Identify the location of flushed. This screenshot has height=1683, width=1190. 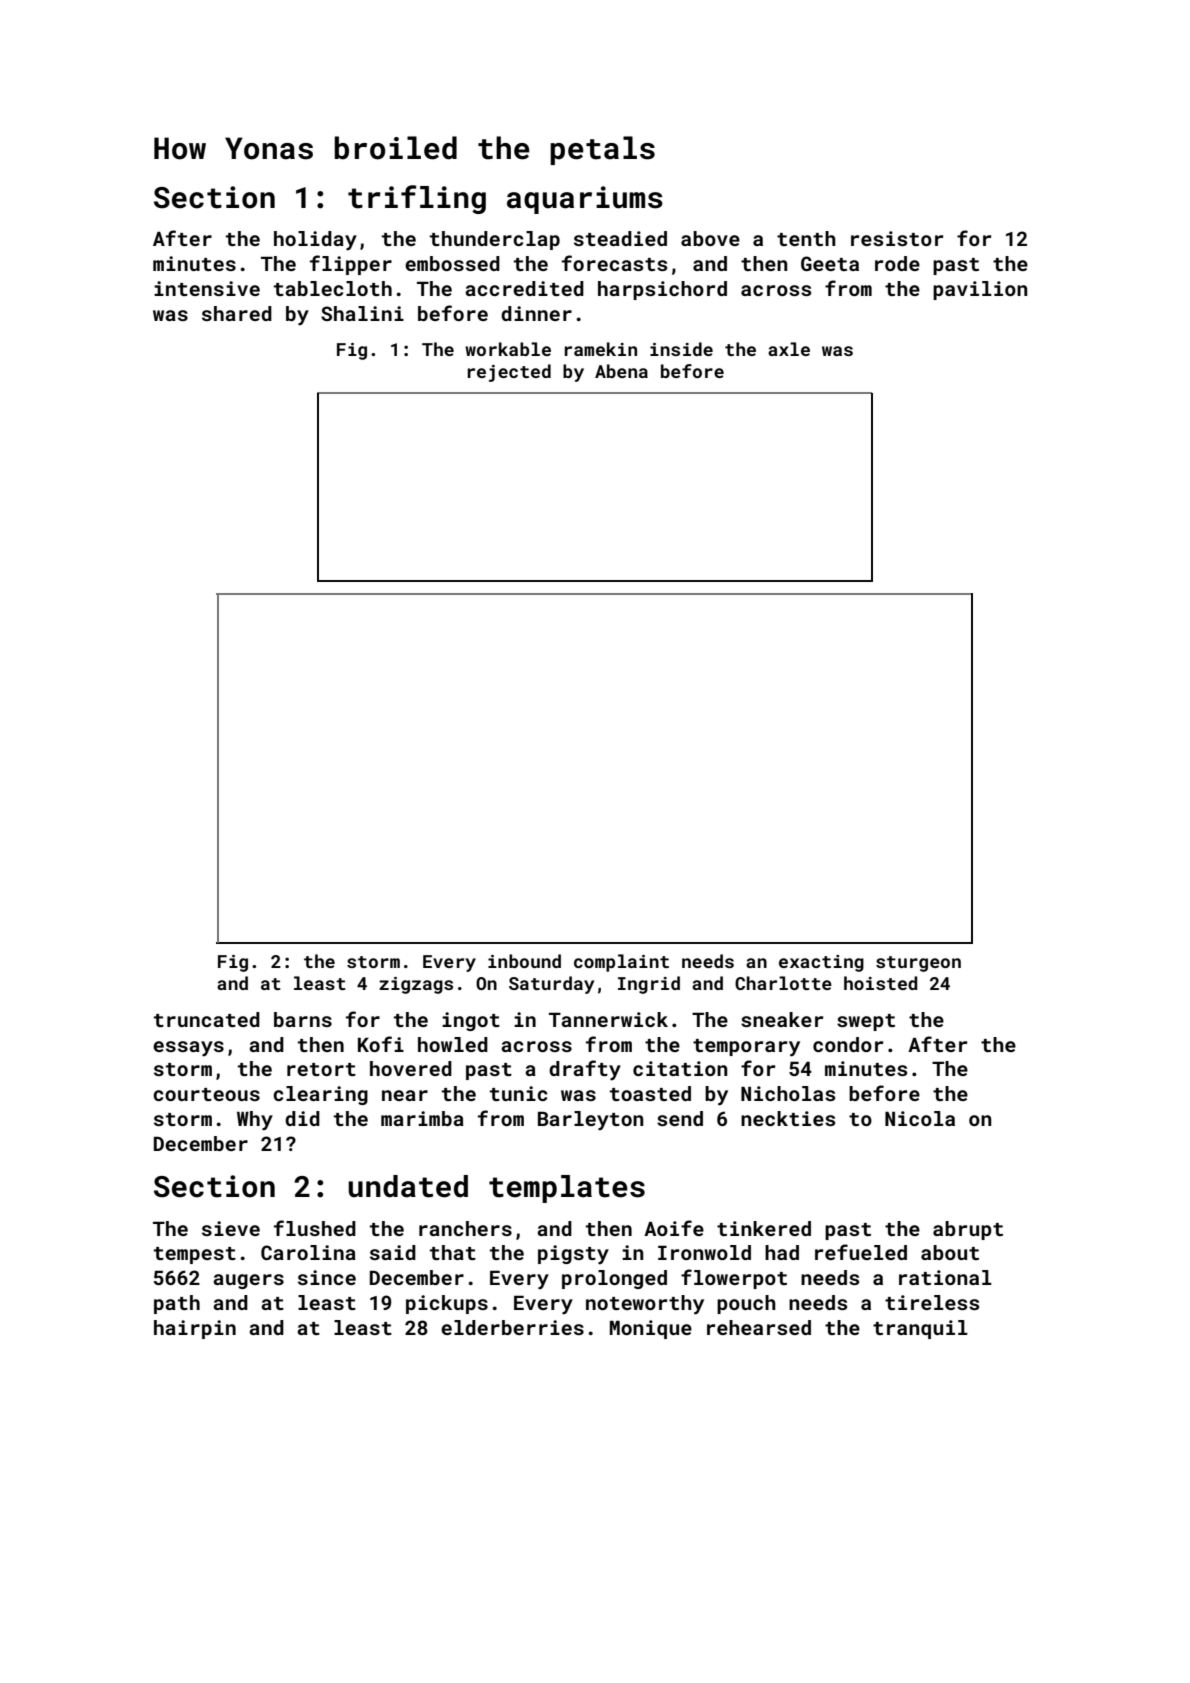
(315, 1228).
